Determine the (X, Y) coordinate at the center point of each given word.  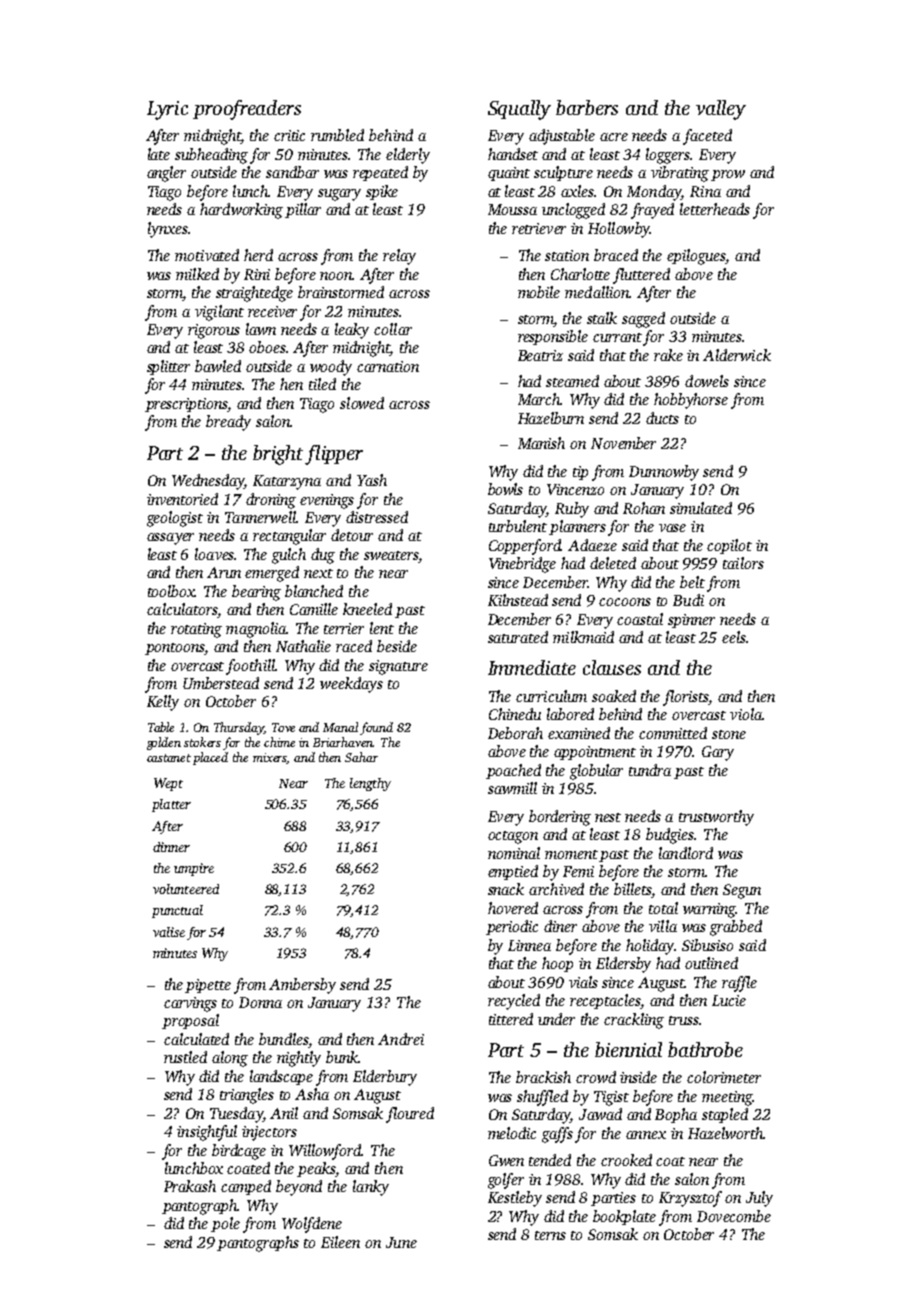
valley (721, 110)
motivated (207, 255)
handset (513, 154)
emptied (513, 872)
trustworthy (716, 818)
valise (169, 932)
